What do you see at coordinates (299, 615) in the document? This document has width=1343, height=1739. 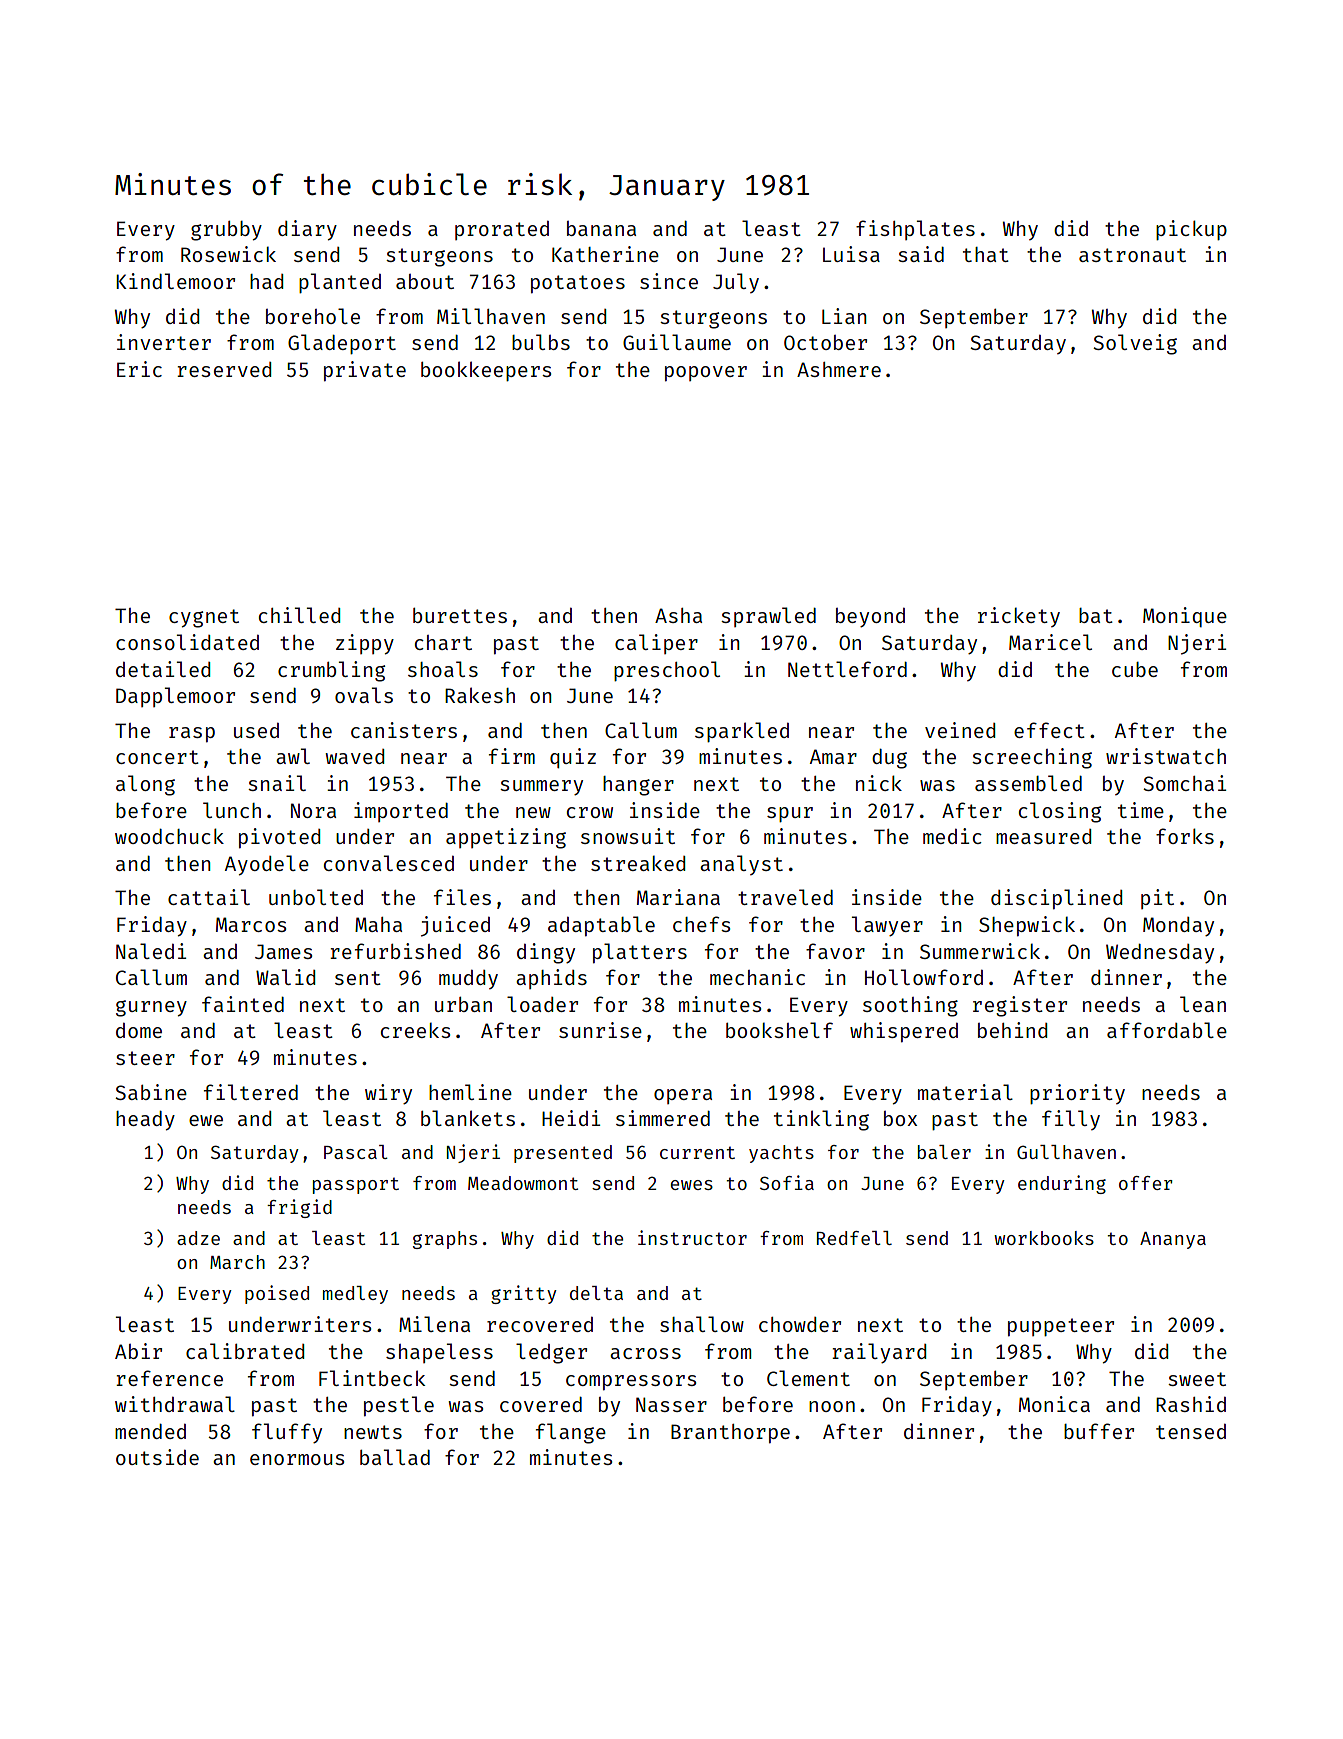 I see `chilled` at bounding box center [299, 615].
